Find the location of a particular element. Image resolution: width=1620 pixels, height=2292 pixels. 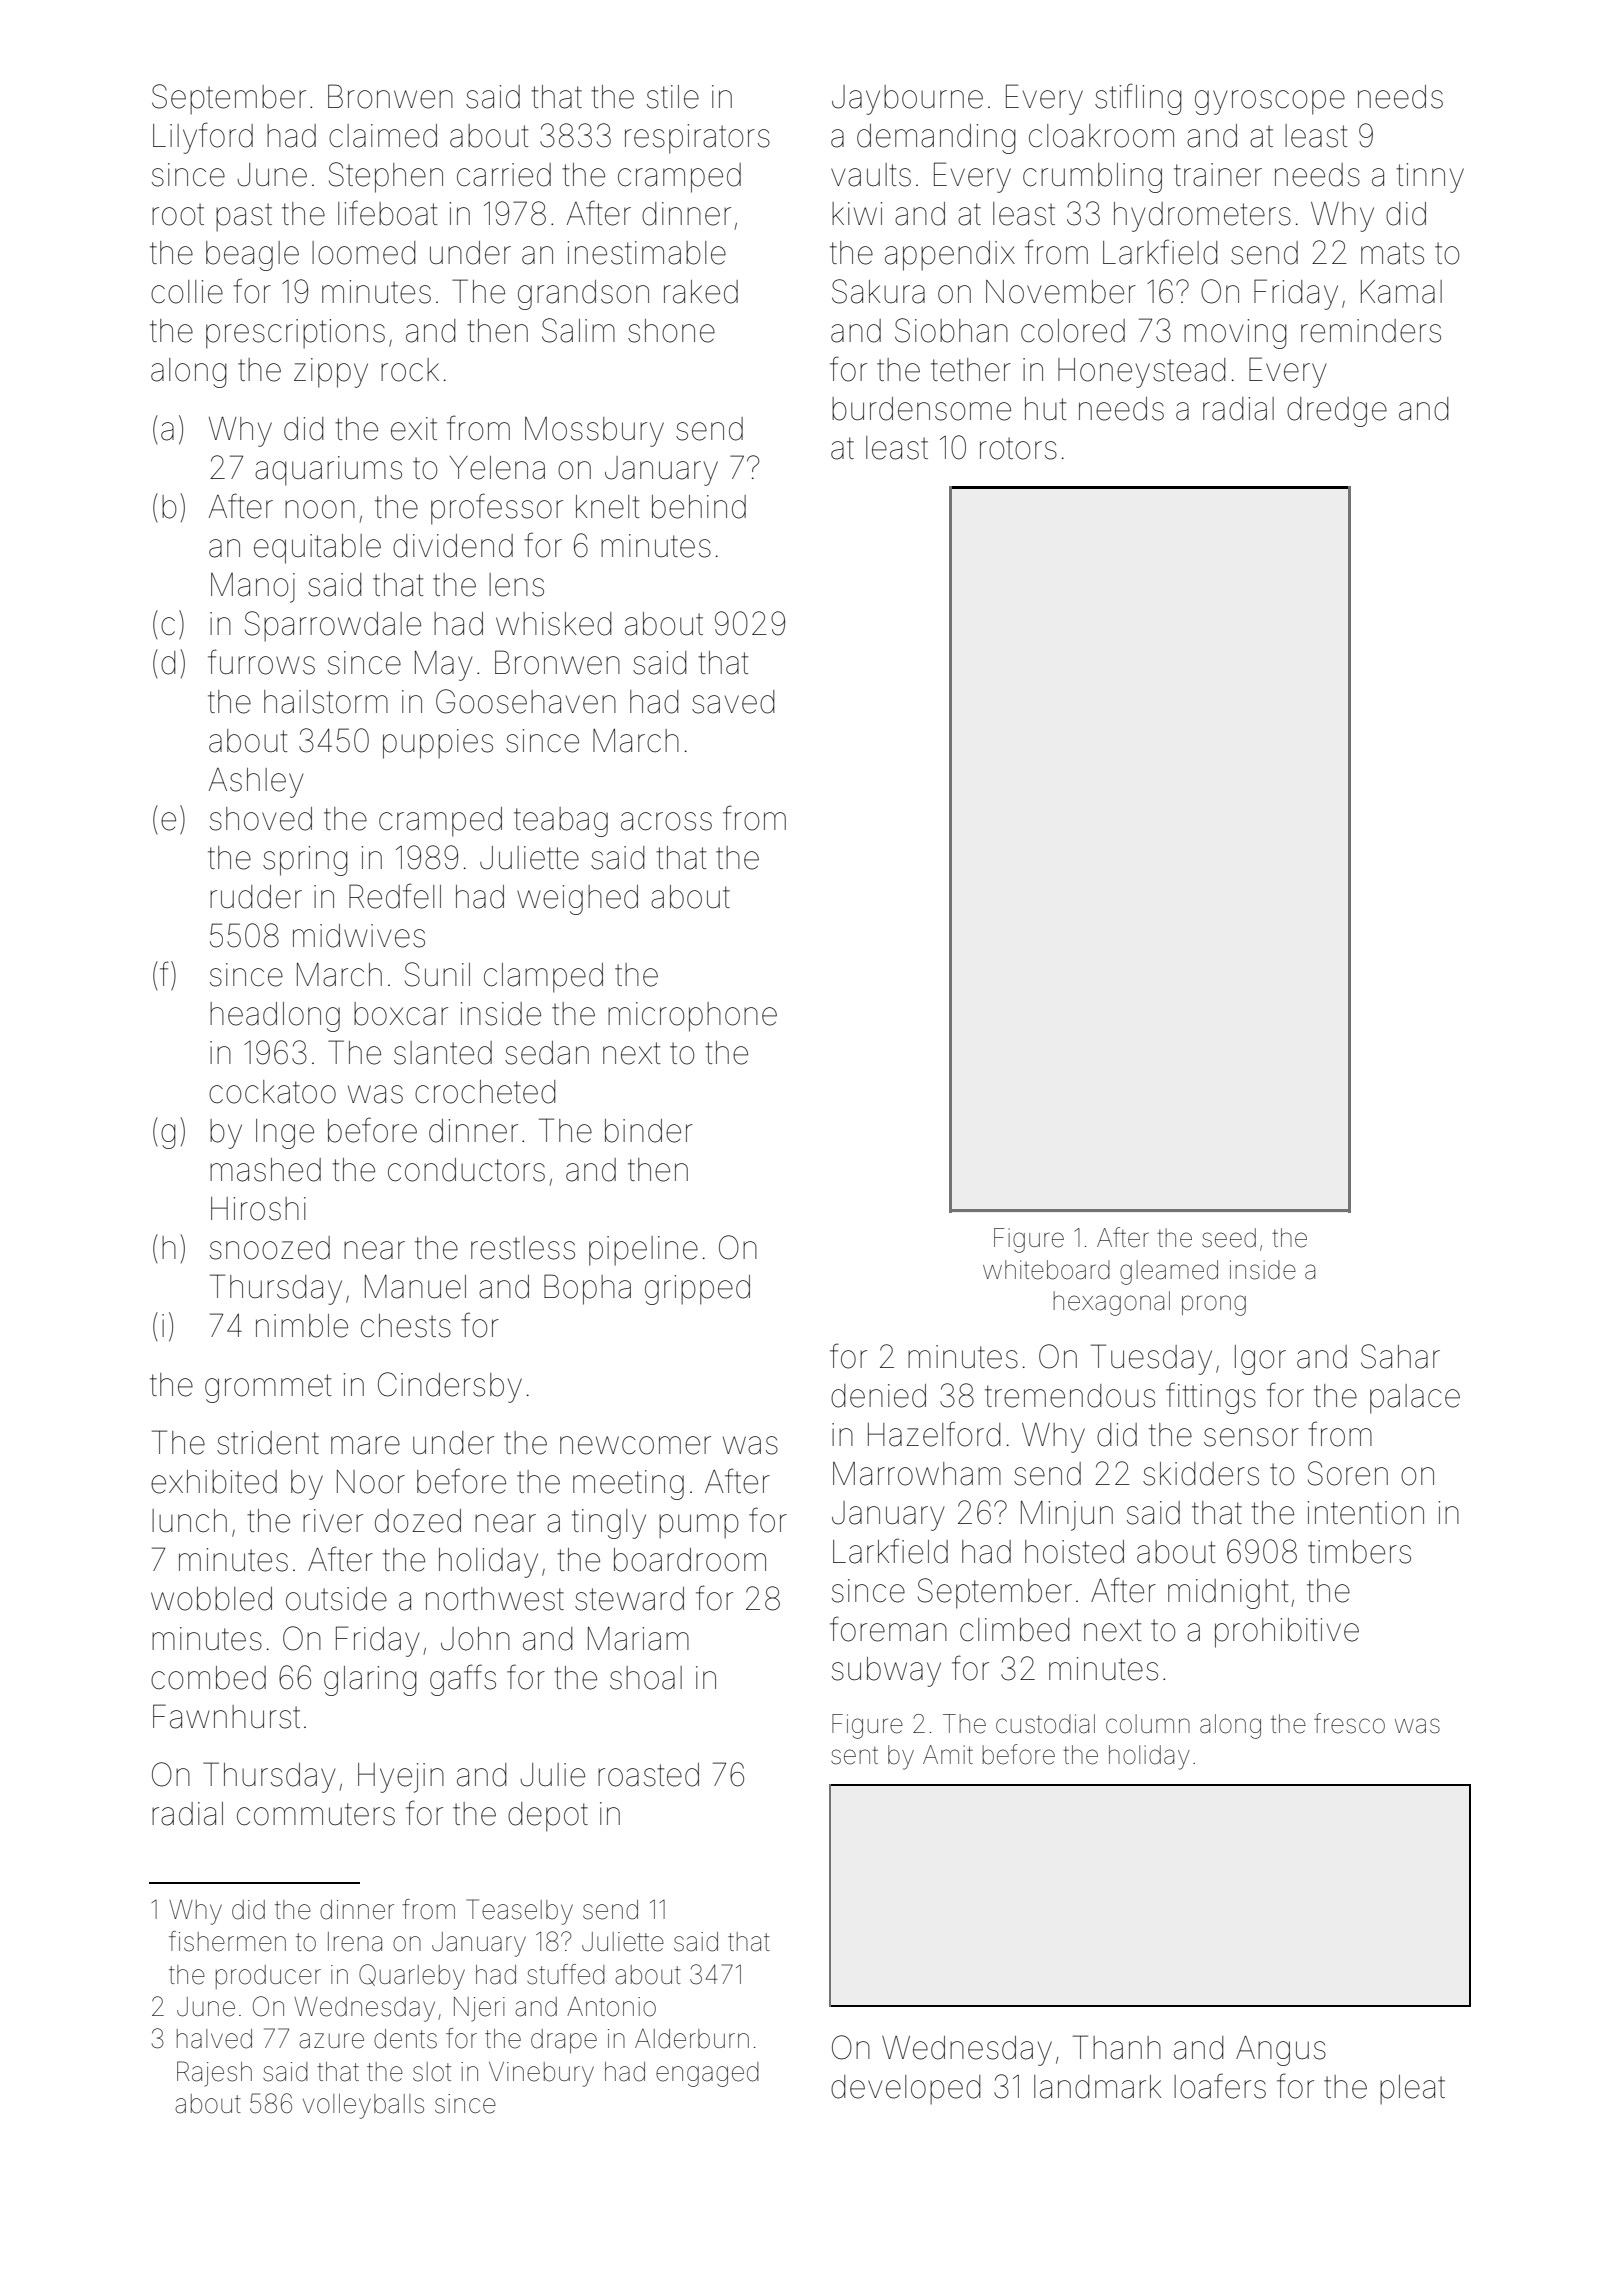

Rajesh is located at coordinates (214, 2074).
